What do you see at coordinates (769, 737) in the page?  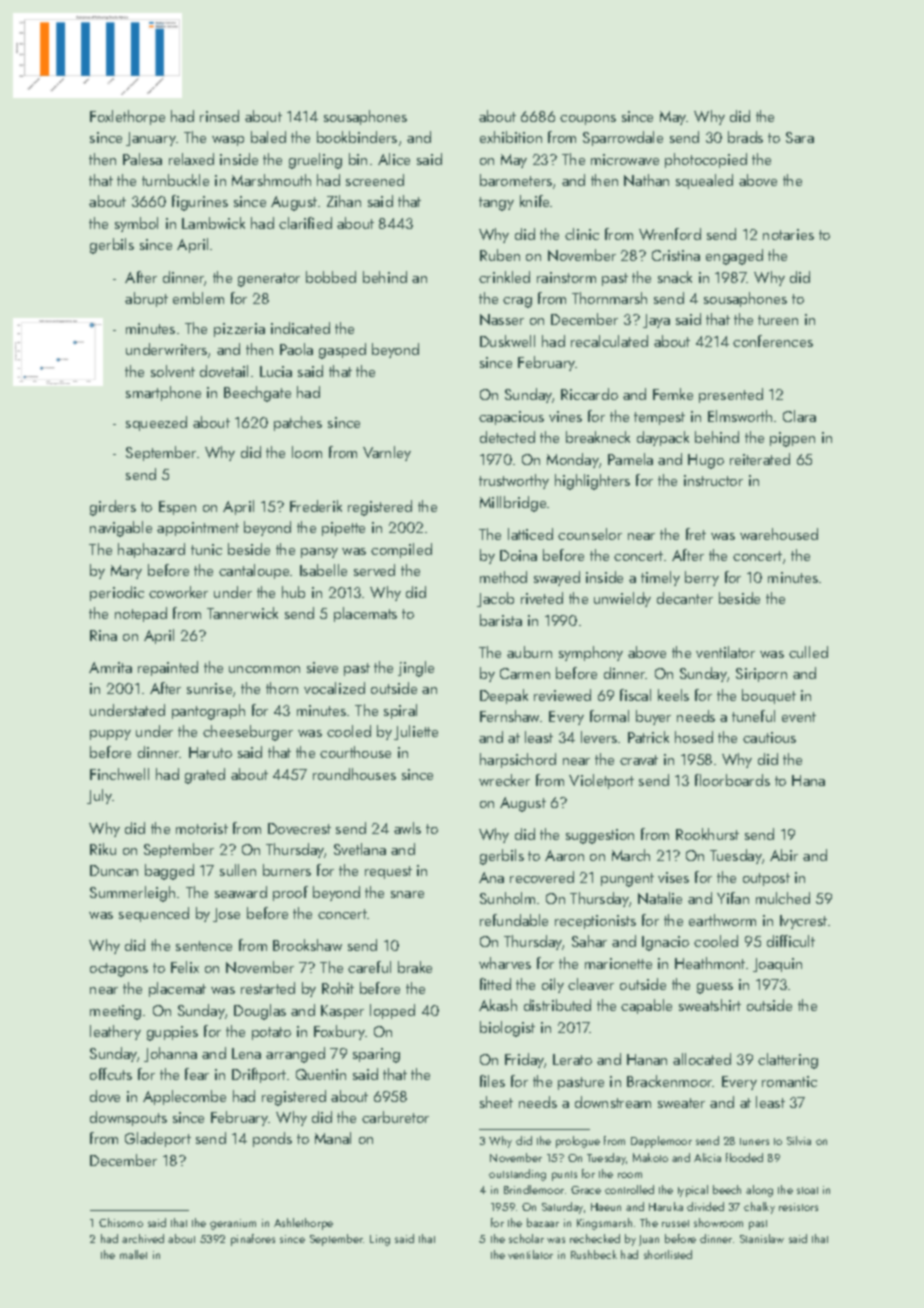 I see `cautious` at bounding box center [769, 737].
